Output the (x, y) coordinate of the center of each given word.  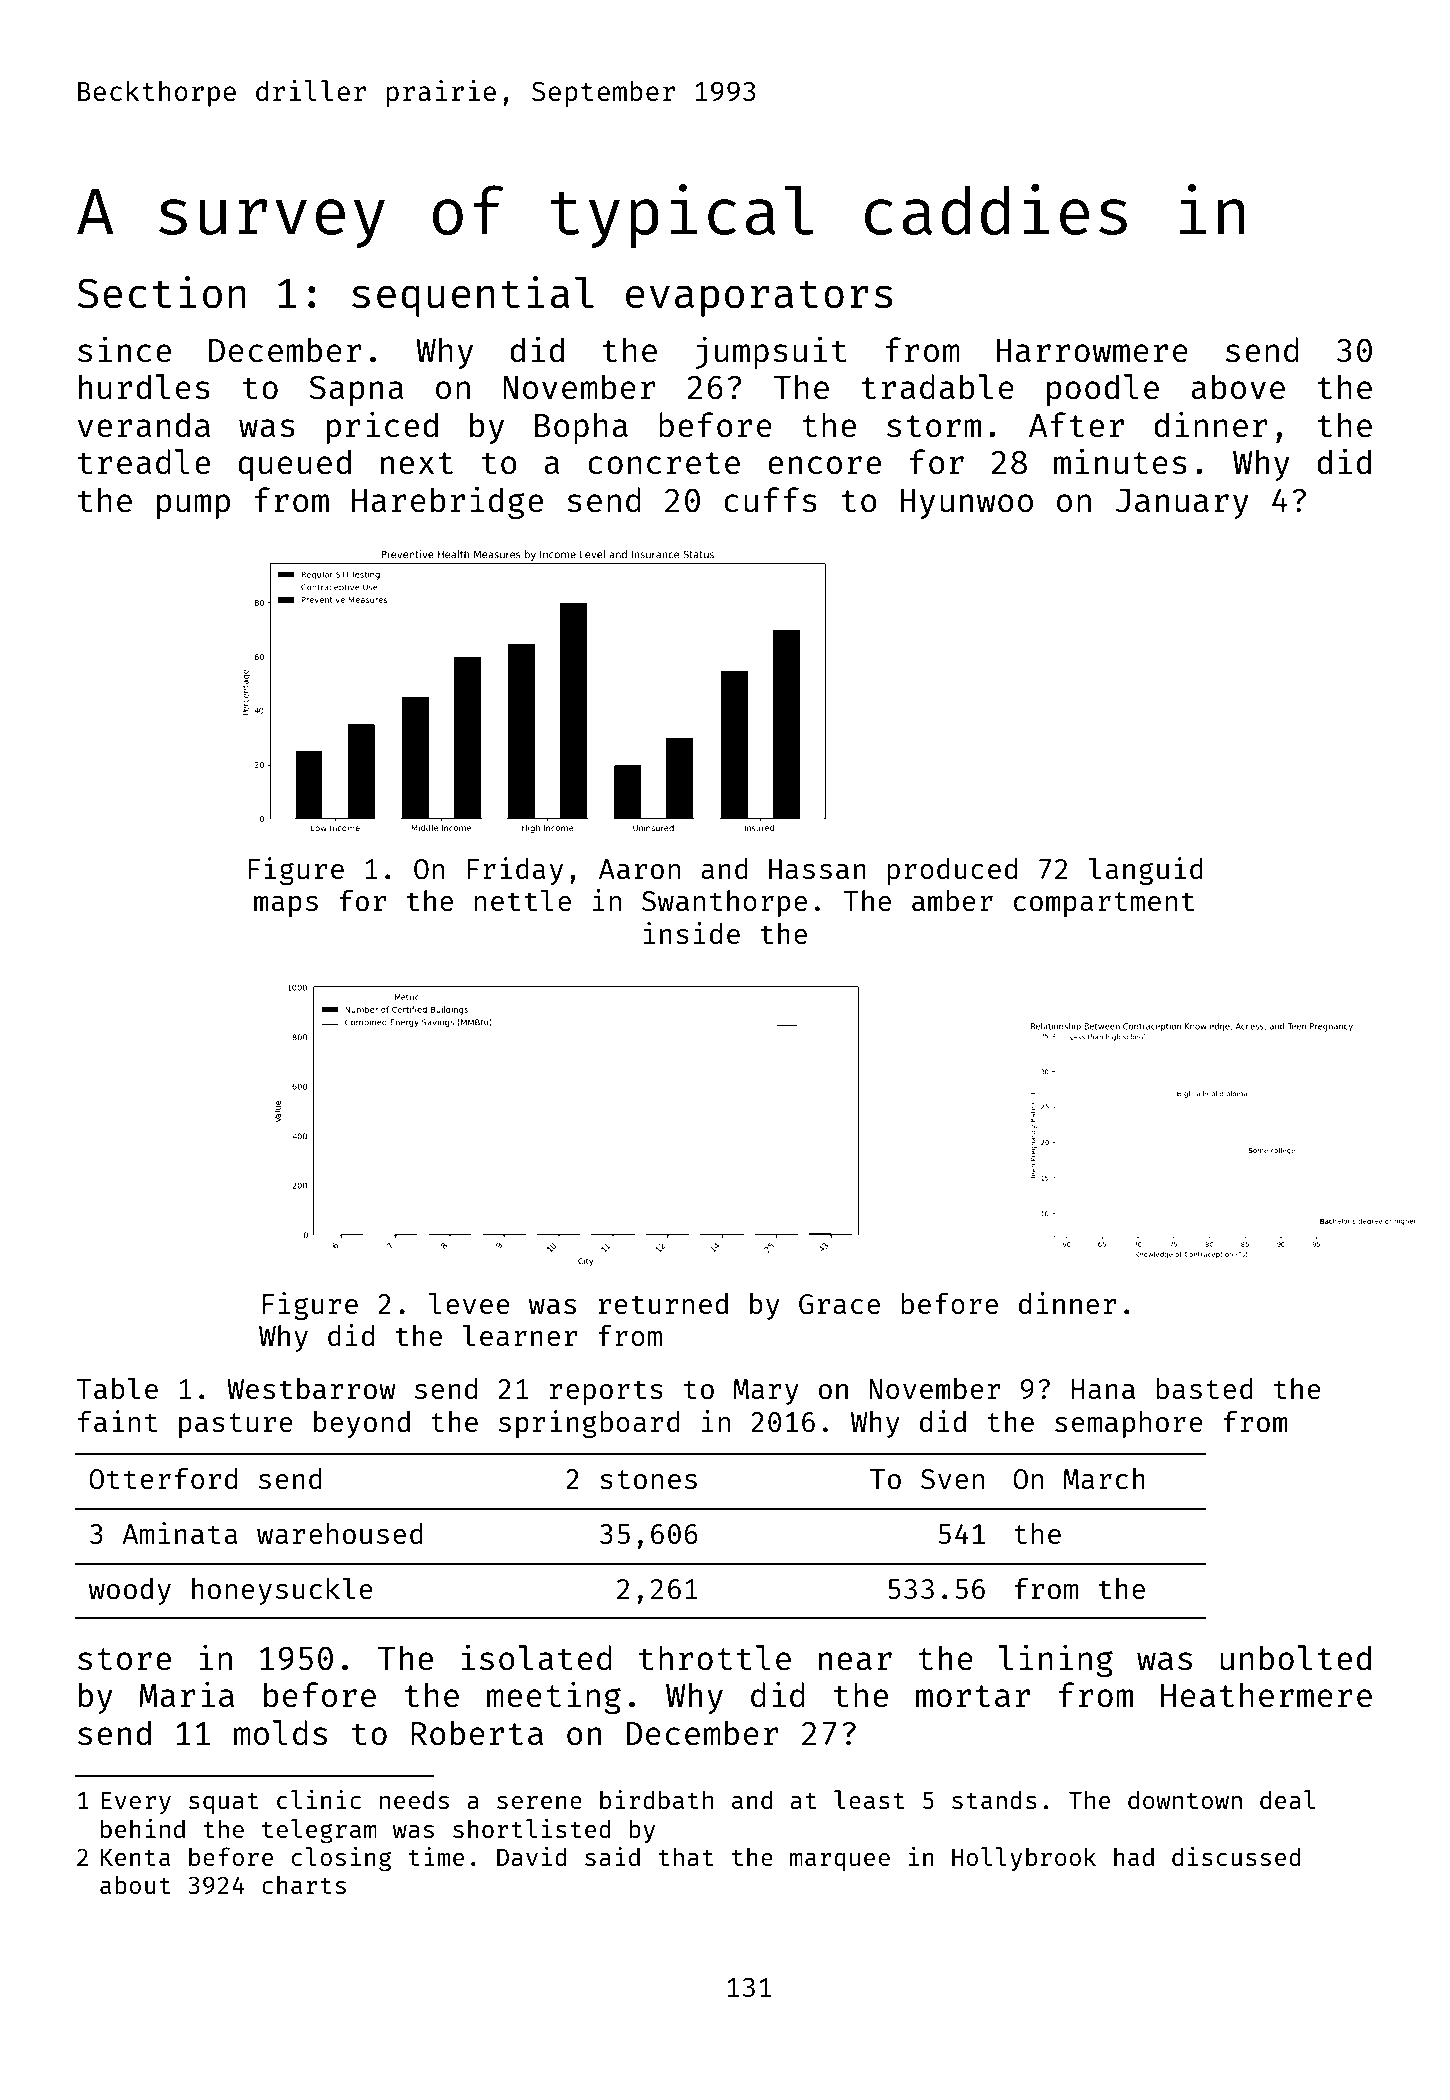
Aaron (639, 869)
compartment (1104, 904)
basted (1204, 1388)
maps (286, 906)
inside (692, 933)
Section (161, 292)
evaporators (759, 298)
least (869, 1799)
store (124, 1659)
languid (1145, 871)
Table (117, 1388)
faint (118, 1421)
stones (648, 1479)
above (1238, 387)
